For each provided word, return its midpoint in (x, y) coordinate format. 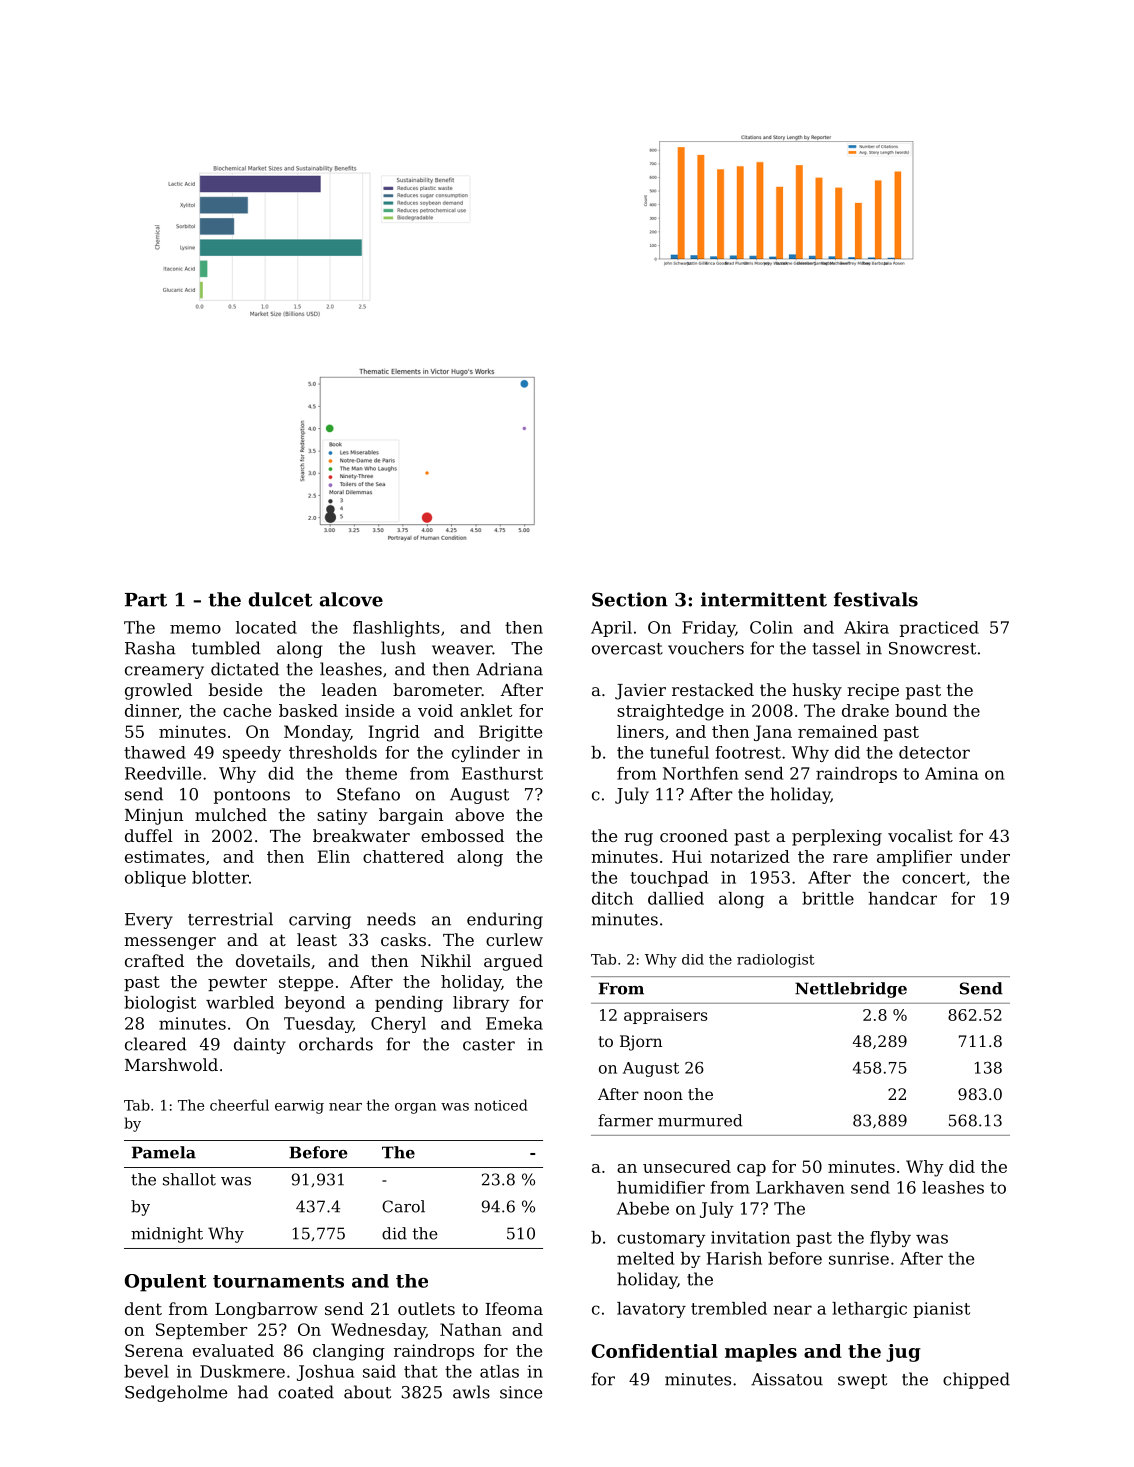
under (985, 856)
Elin (334, 856)
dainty (260, 1045)
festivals (876, 599)
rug (638, 839)
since (521, 1392)
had (253, 1392)
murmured (700, 1120)
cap (751, 1170)
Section (630, 599)
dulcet (281, 599)
